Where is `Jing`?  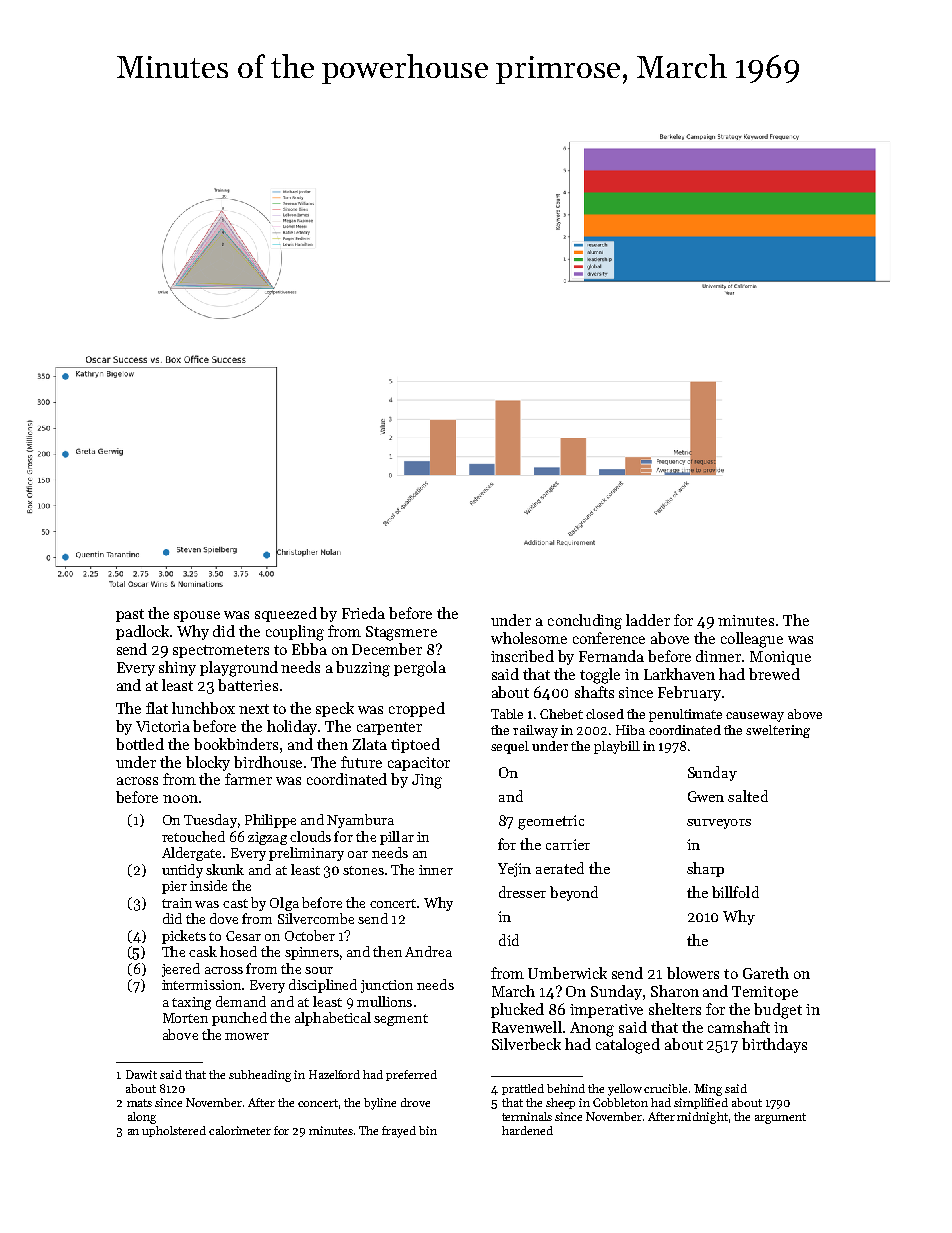
Jing is located at coordinates (427, 781).
